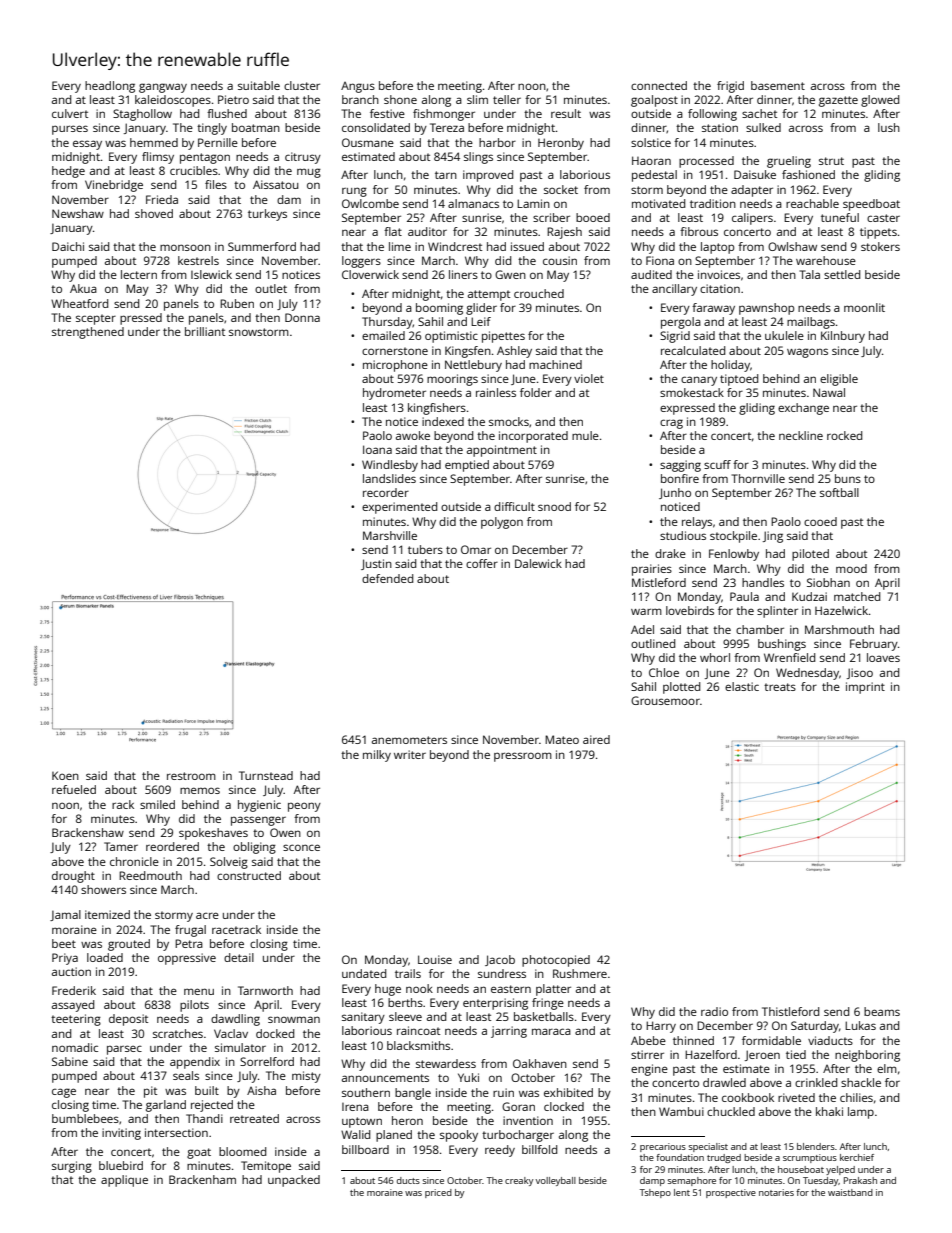 Image resolution: width=952 pixels, height=1233 pixels. I want to click on fibrous, so click(699, 231).
